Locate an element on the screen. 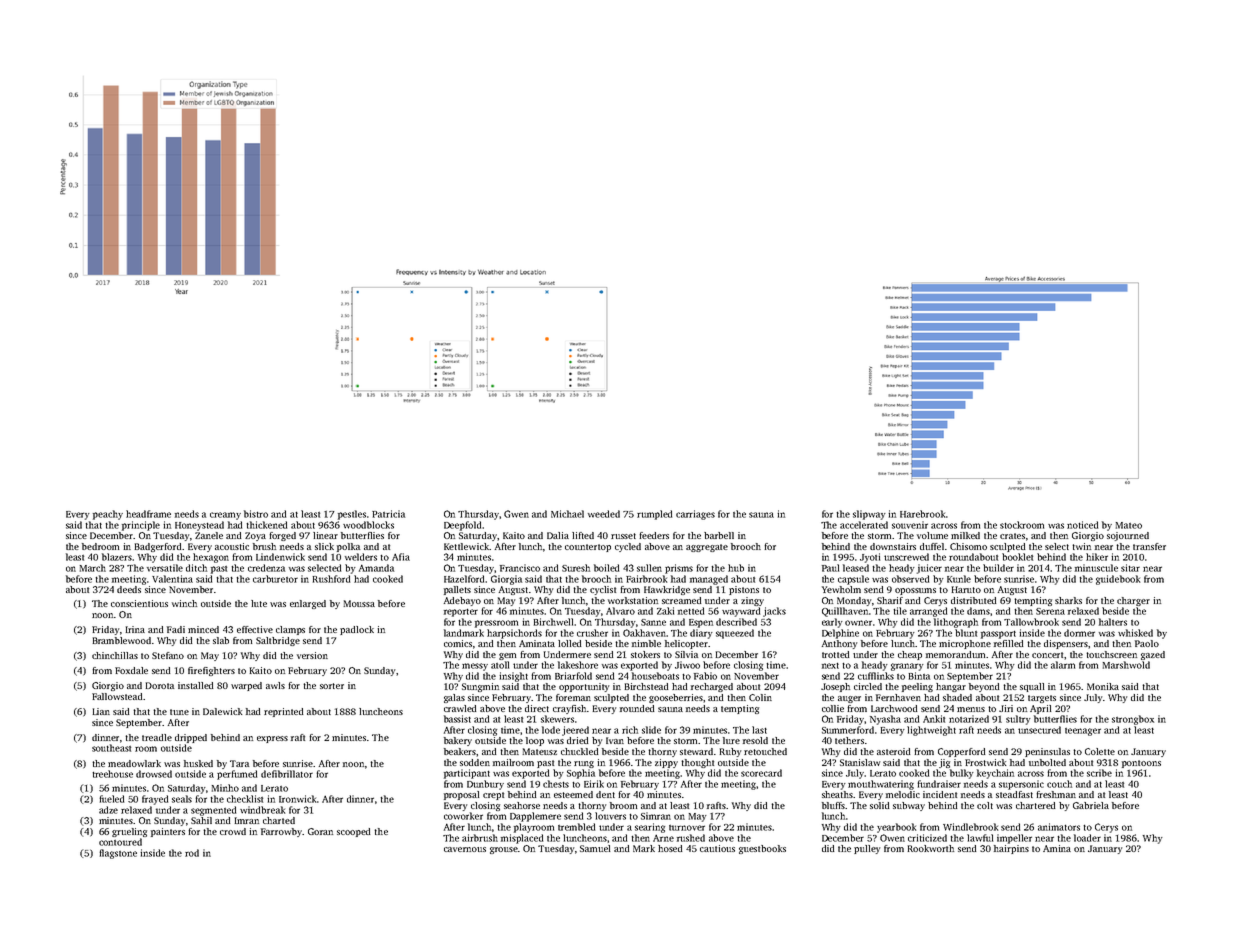 The height and width of the screenshot is (952, 1233). principle is located at coordinates (141, 526).
